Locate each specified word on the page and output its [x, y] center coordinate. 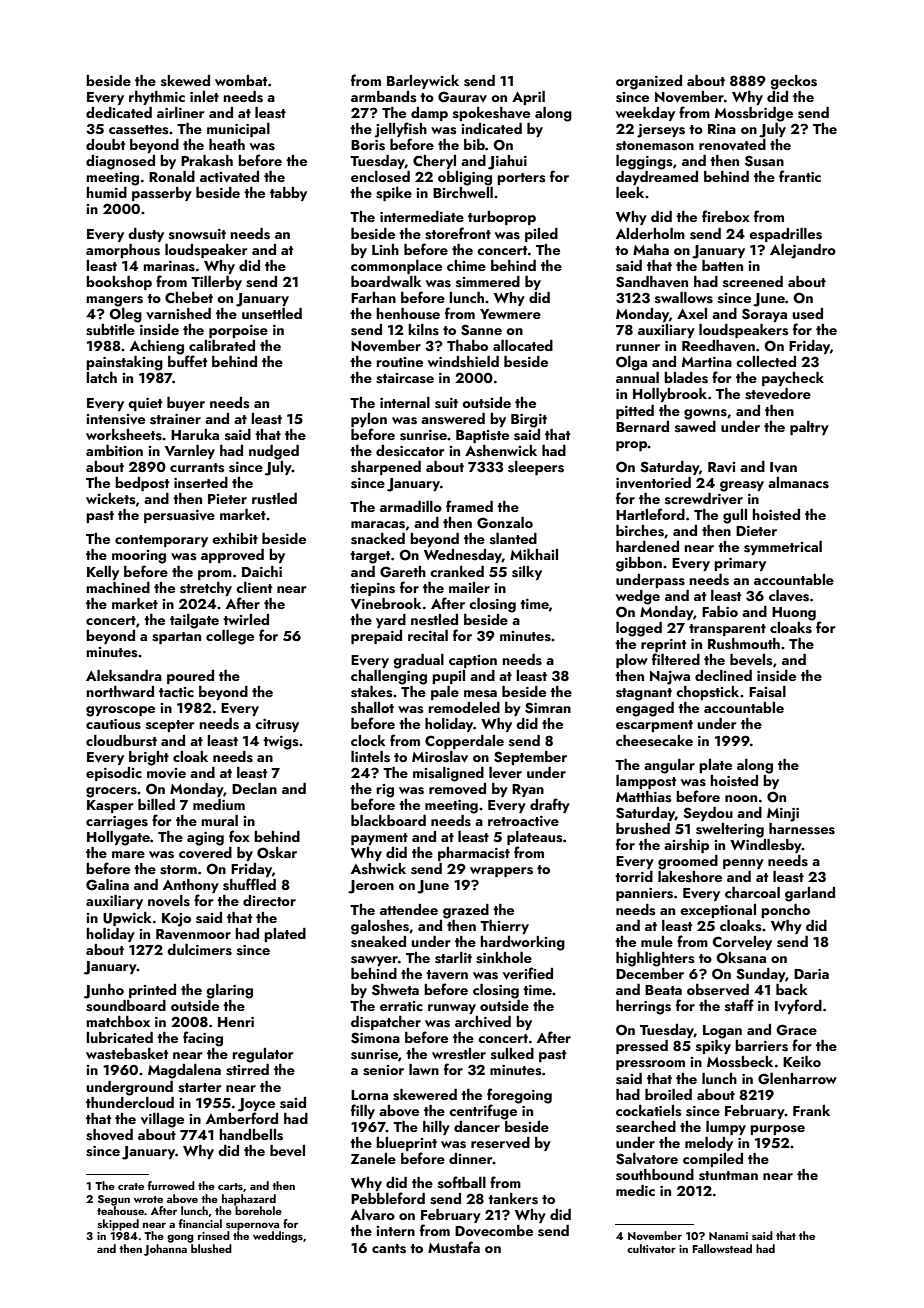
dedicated [119, 112]
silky [527, 573]
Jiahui [507, 162]
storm [178, 870]
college [230, 637]
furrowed [171, 1185]
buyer [186, 404]
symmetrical [783, 548]
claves [789, 596]
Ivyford [798, 1006]
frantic [800, 176]
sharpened [386, 468]
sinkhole [504, 958]
